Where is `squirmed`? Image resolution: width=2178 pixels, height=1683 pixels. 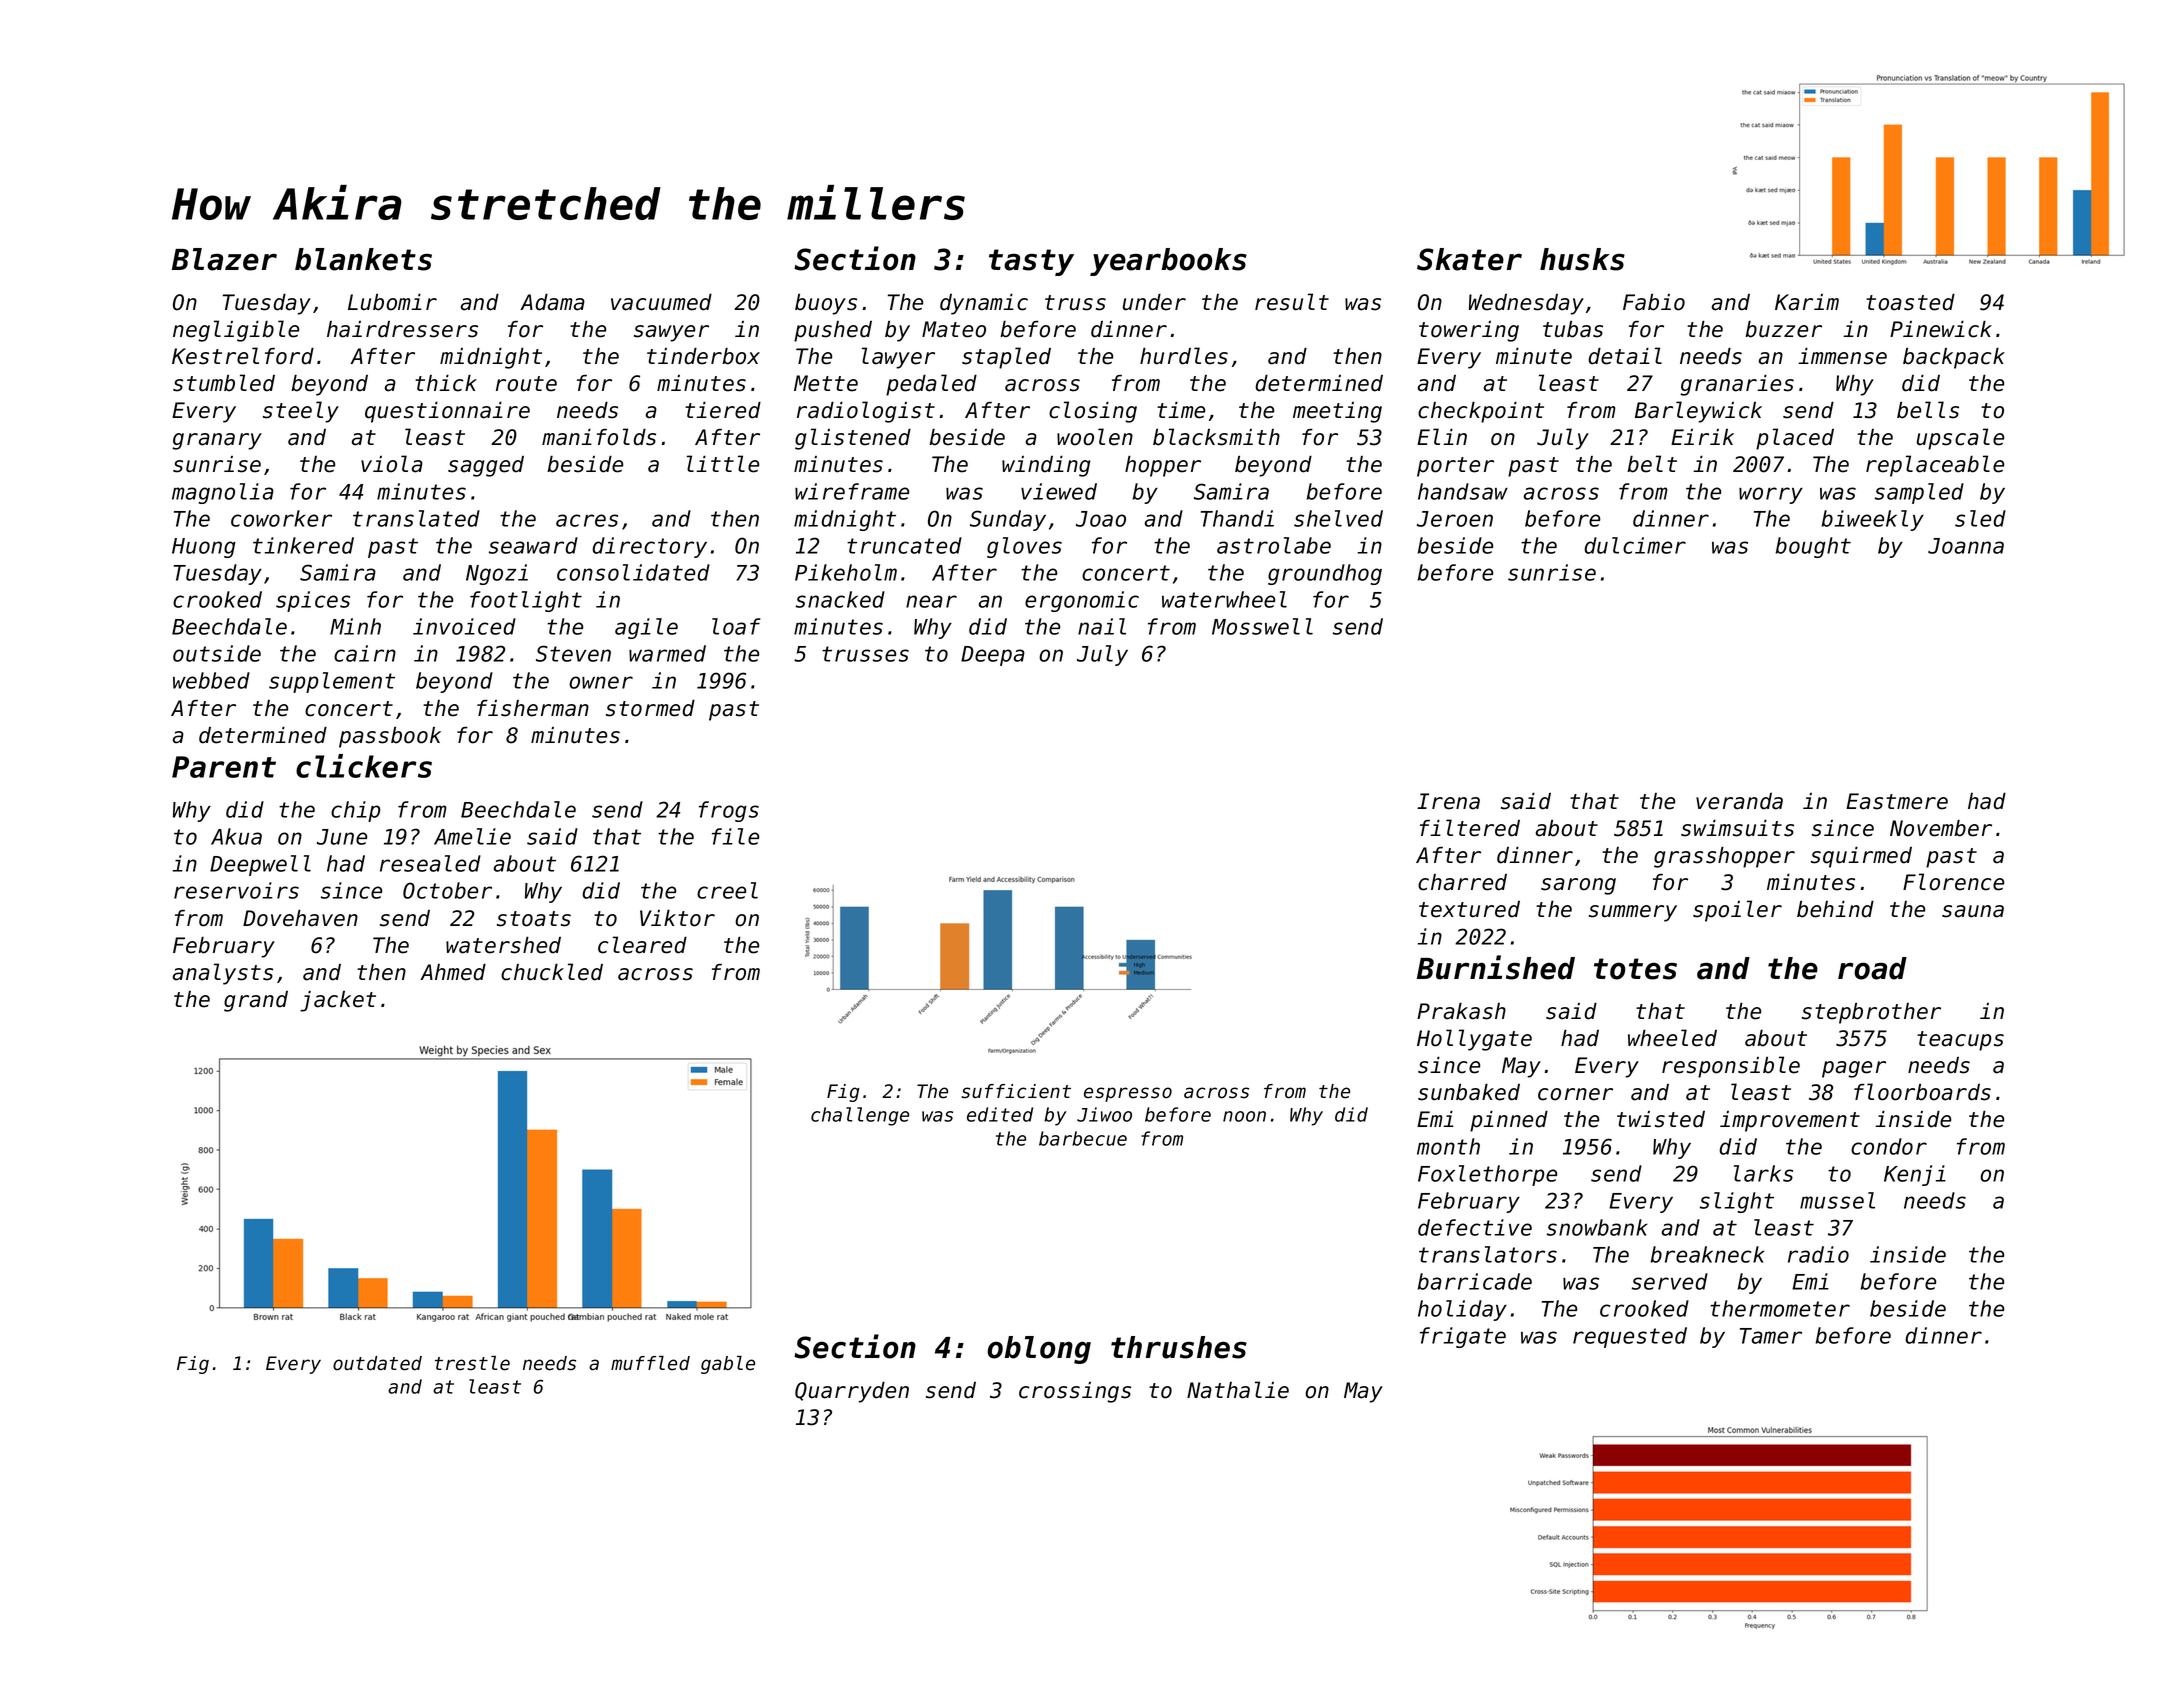 squirmed is located at coordinates (1861, 857).
